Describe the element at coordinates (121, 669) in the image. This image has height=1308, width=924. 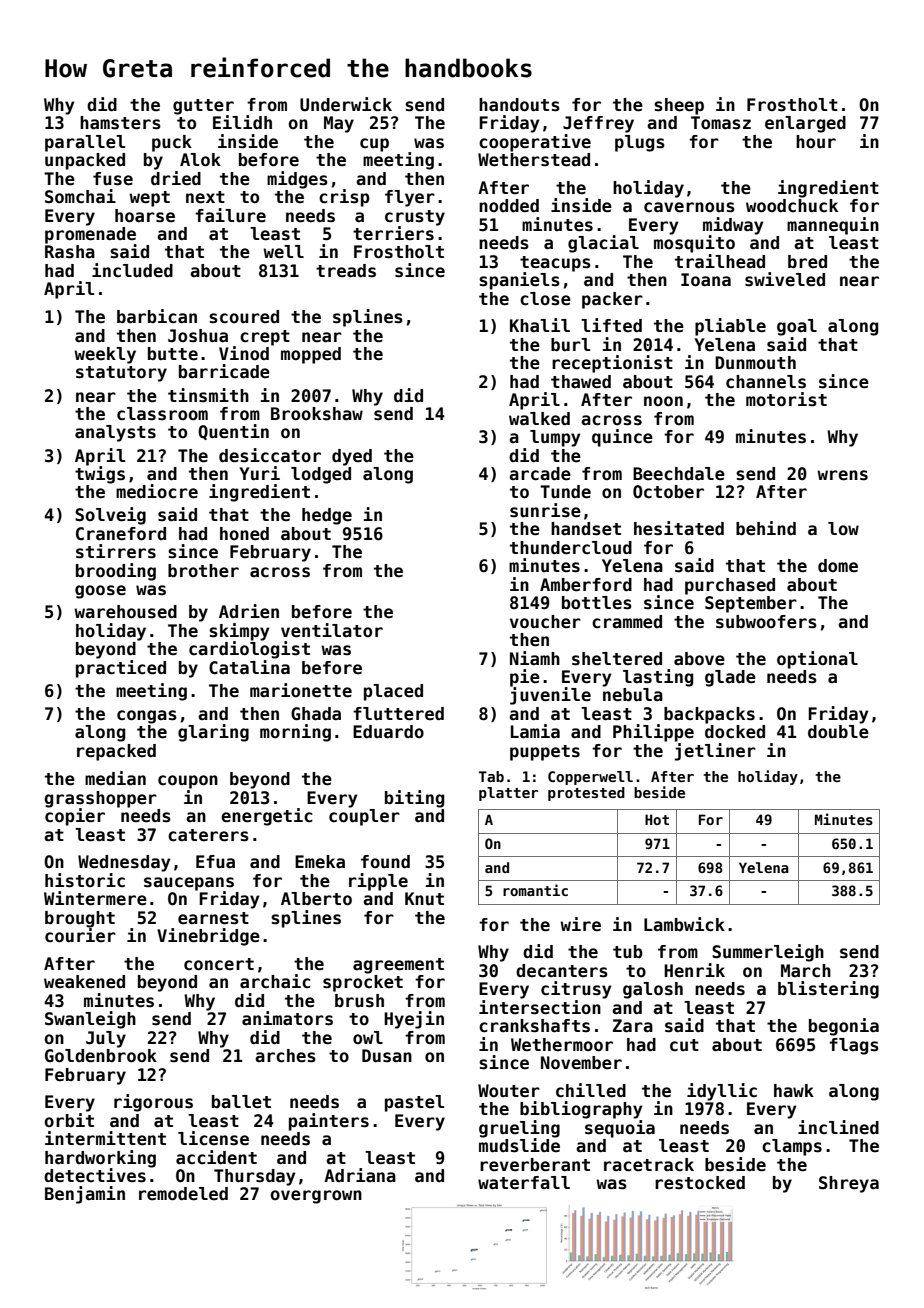
I see `practiced` at that location.
